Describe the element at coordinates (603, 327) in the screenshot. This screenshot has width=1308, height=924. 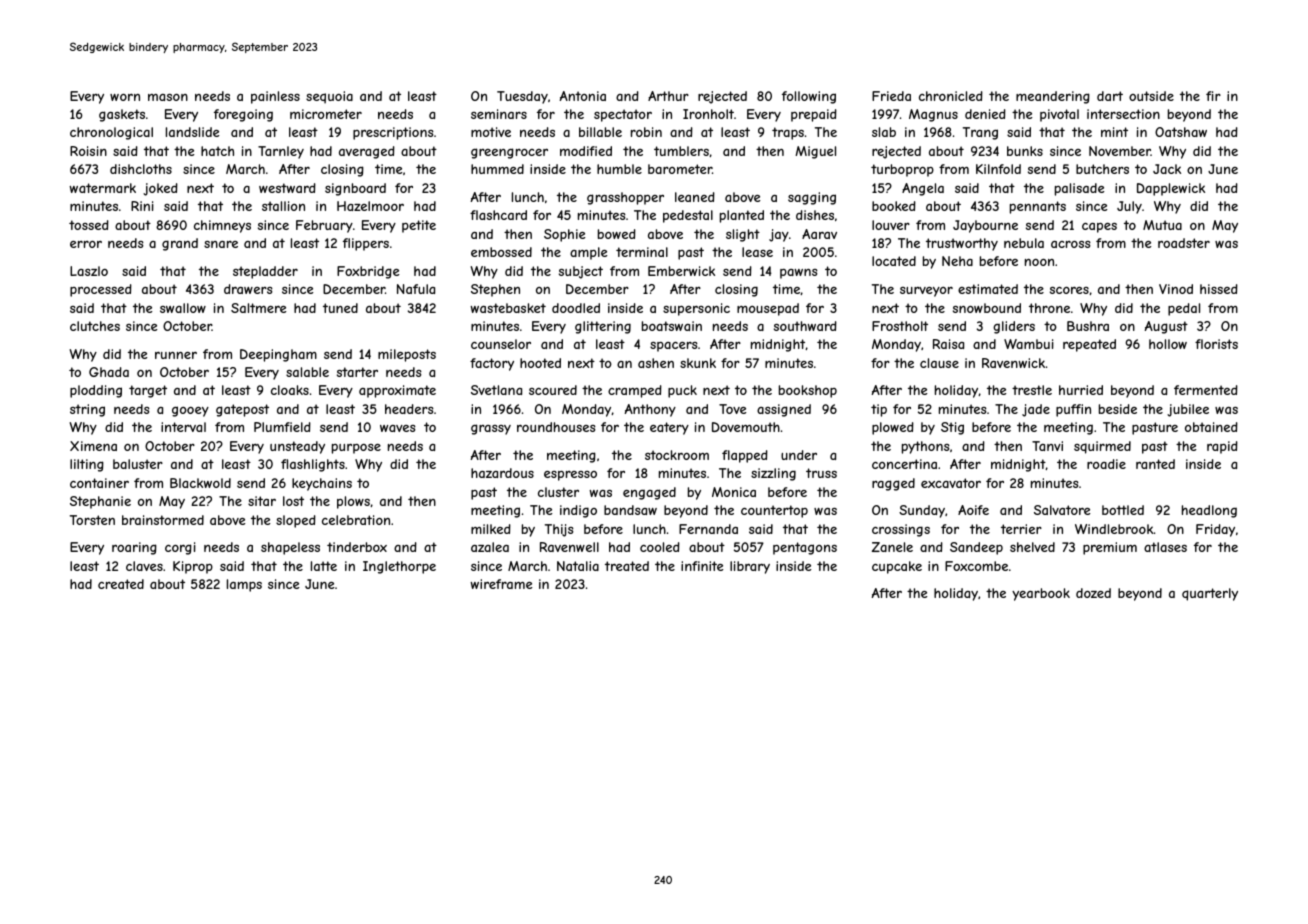
I see `glittering` at that location.
